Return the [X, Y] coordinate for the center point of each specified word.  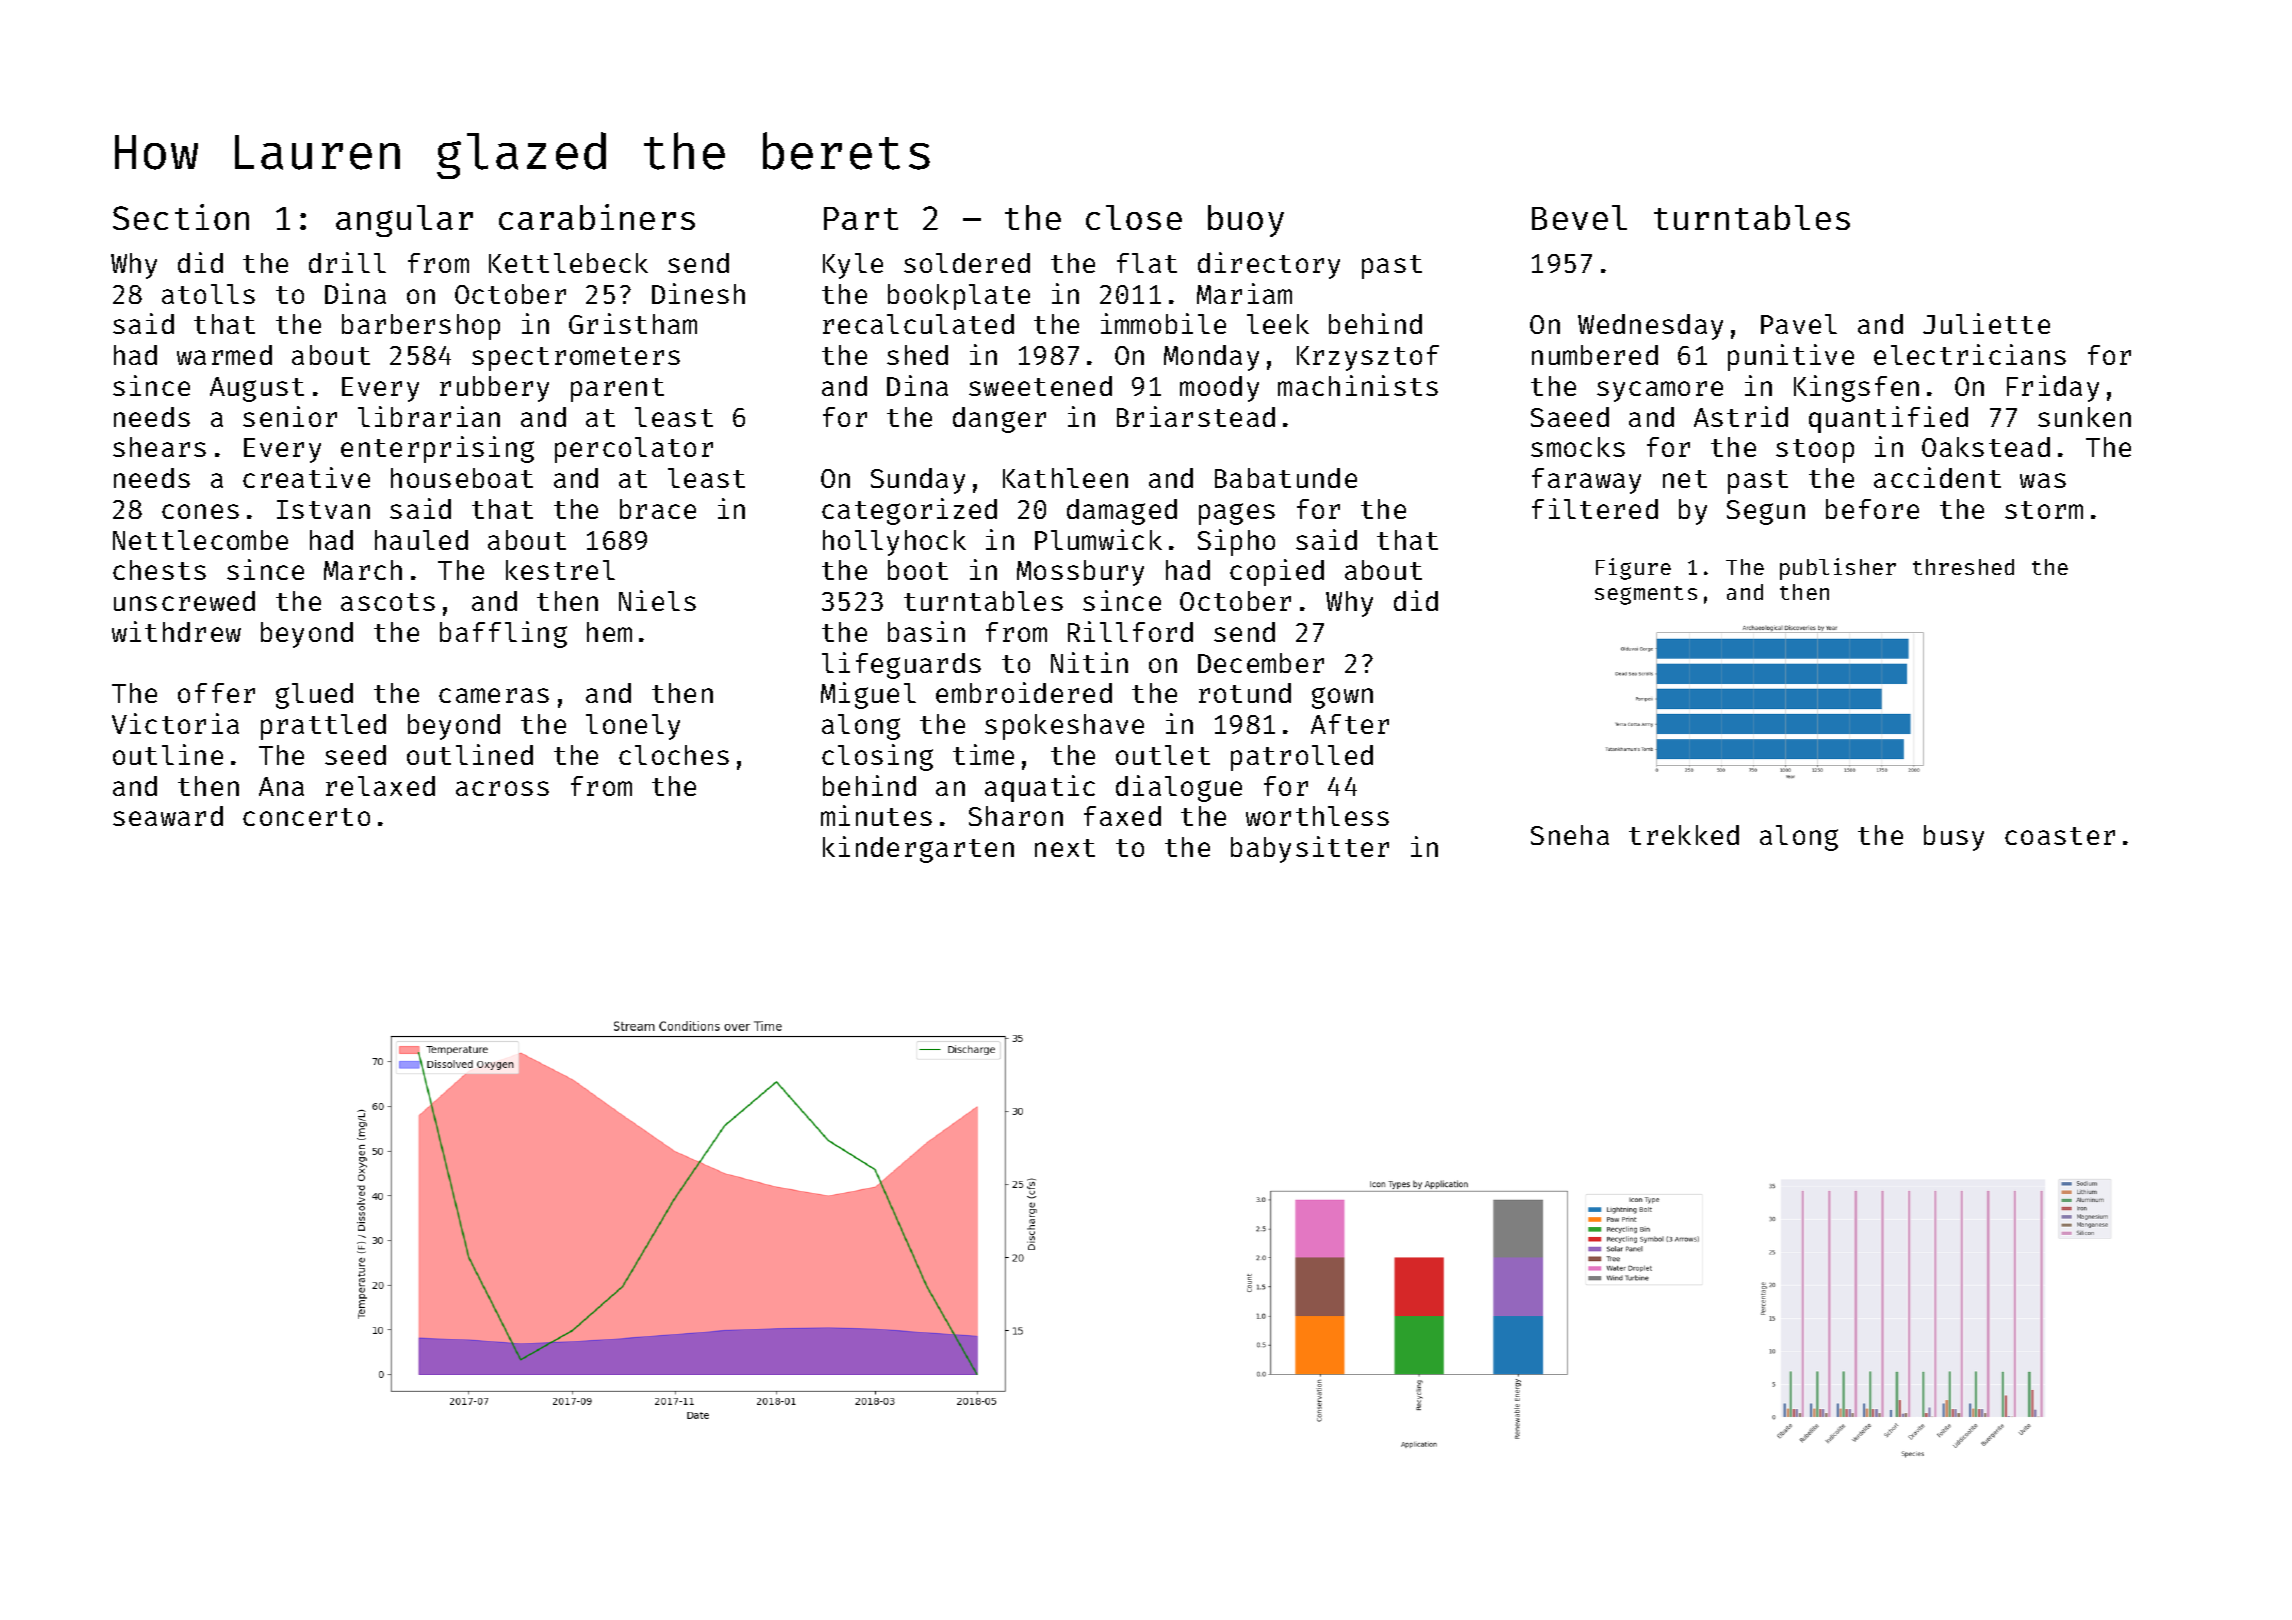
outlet [1163, 755]
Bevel [1579, 217]
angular [404, 221]
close [1134, 217]
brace [658, 509]
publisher [1838, 569]
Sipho [1236, 542]
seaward [168, 816]
